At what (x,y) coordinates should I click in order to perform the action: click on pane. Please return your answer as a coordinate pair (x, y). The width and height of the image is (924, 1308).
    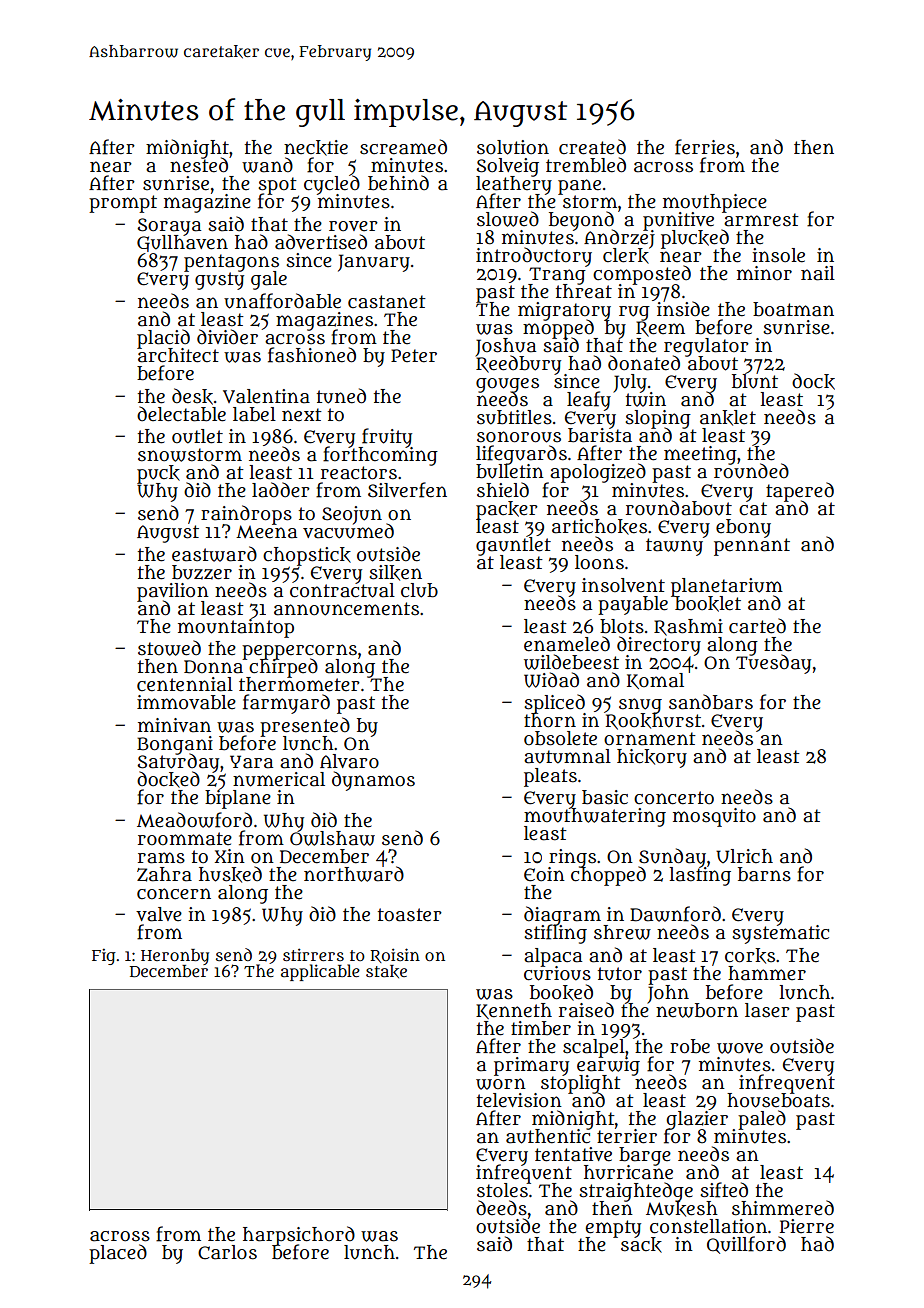
    Looking at the image, I should click on (579, 187).
